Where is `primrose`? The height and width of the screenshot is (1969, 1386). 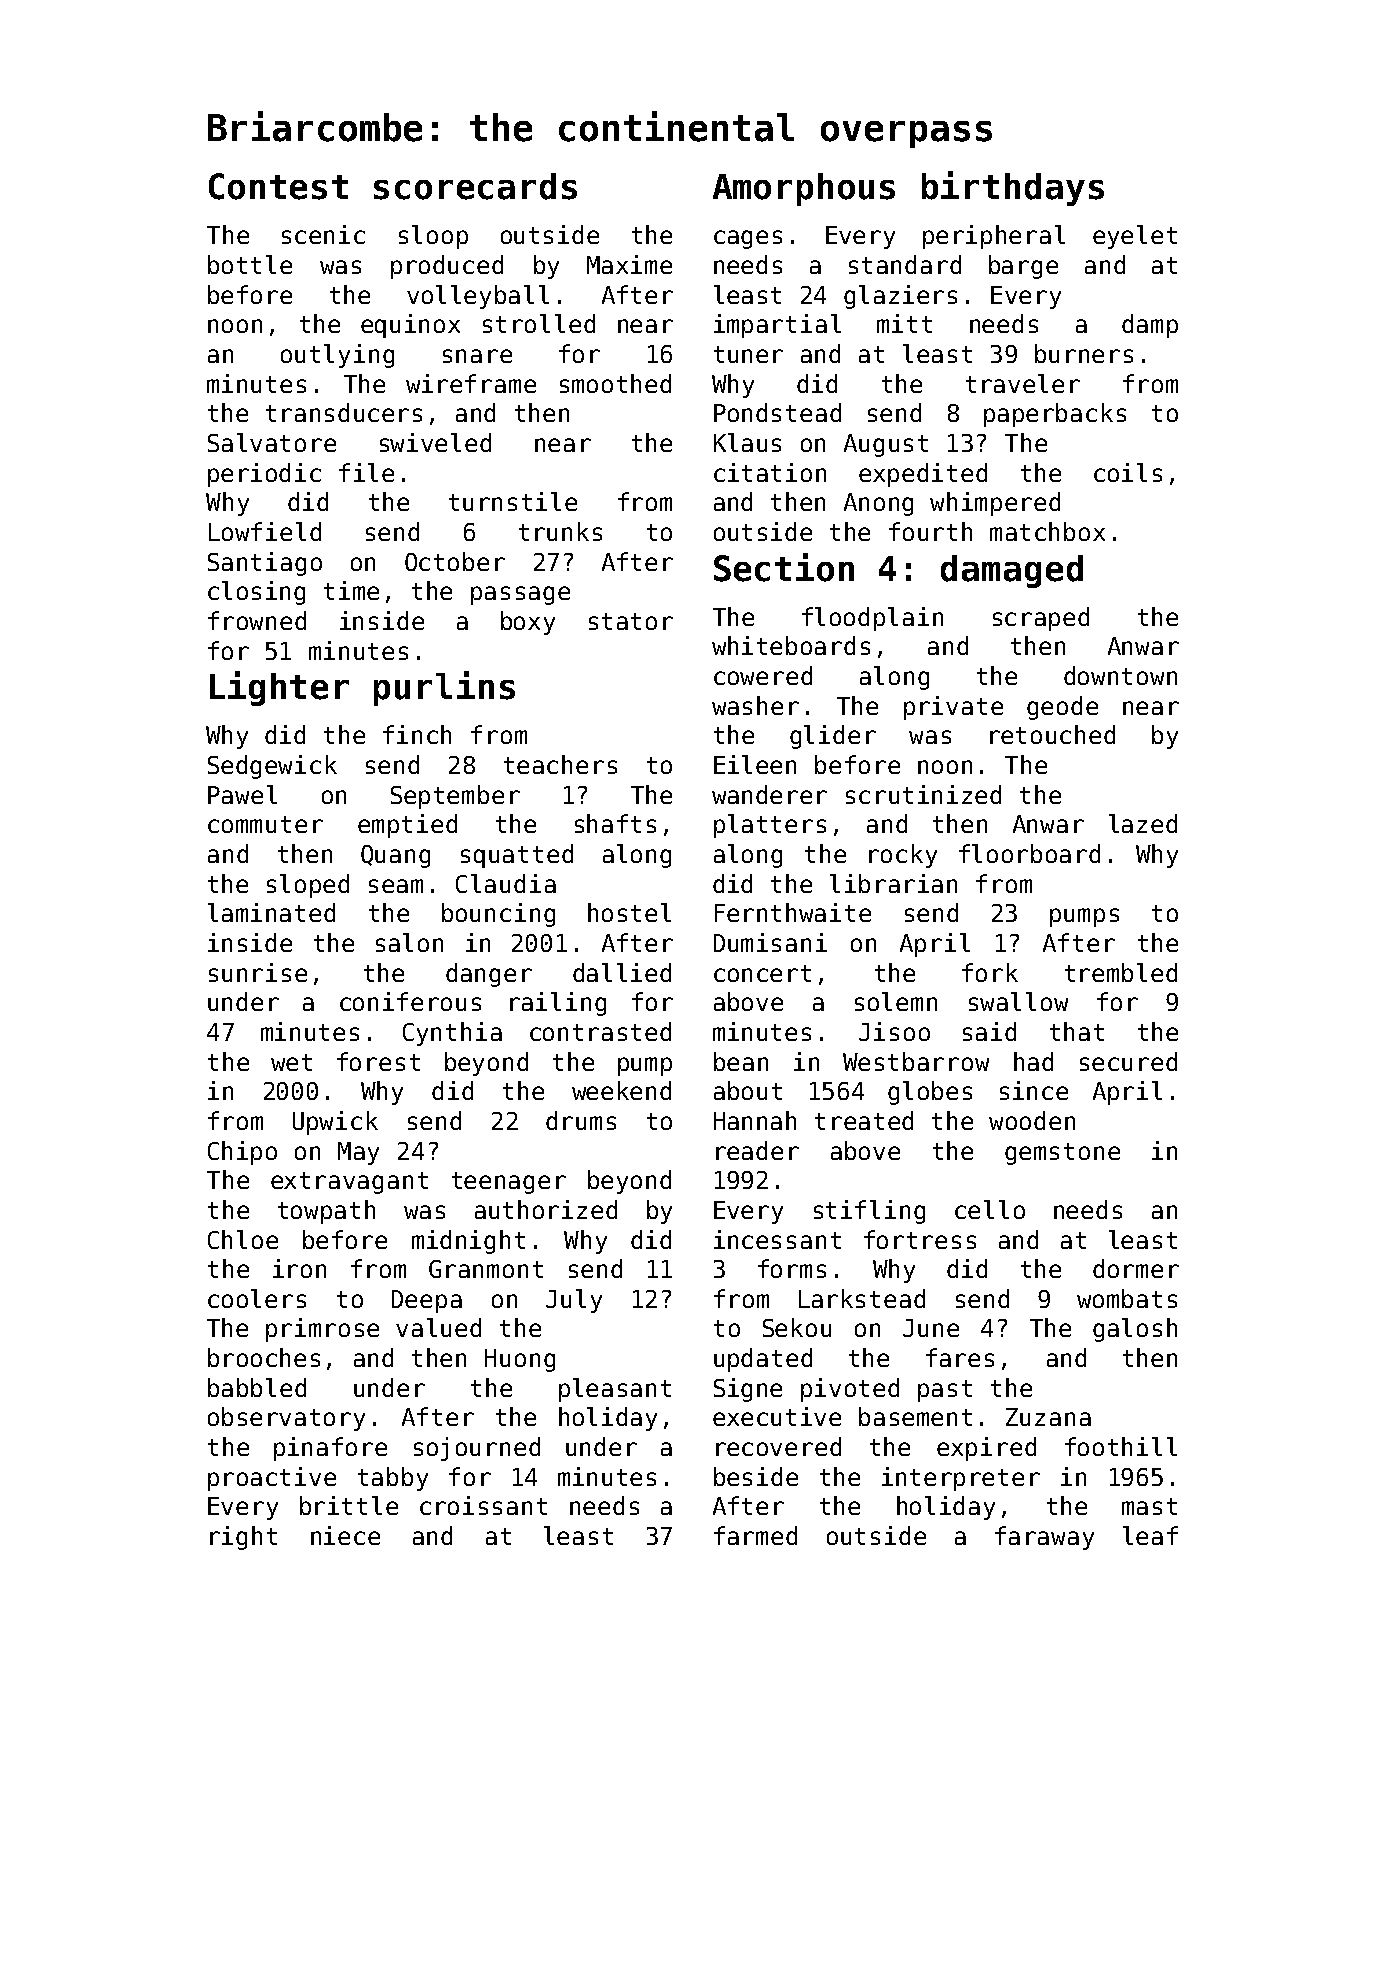
primrose is located at coordinates (322, 1330).
